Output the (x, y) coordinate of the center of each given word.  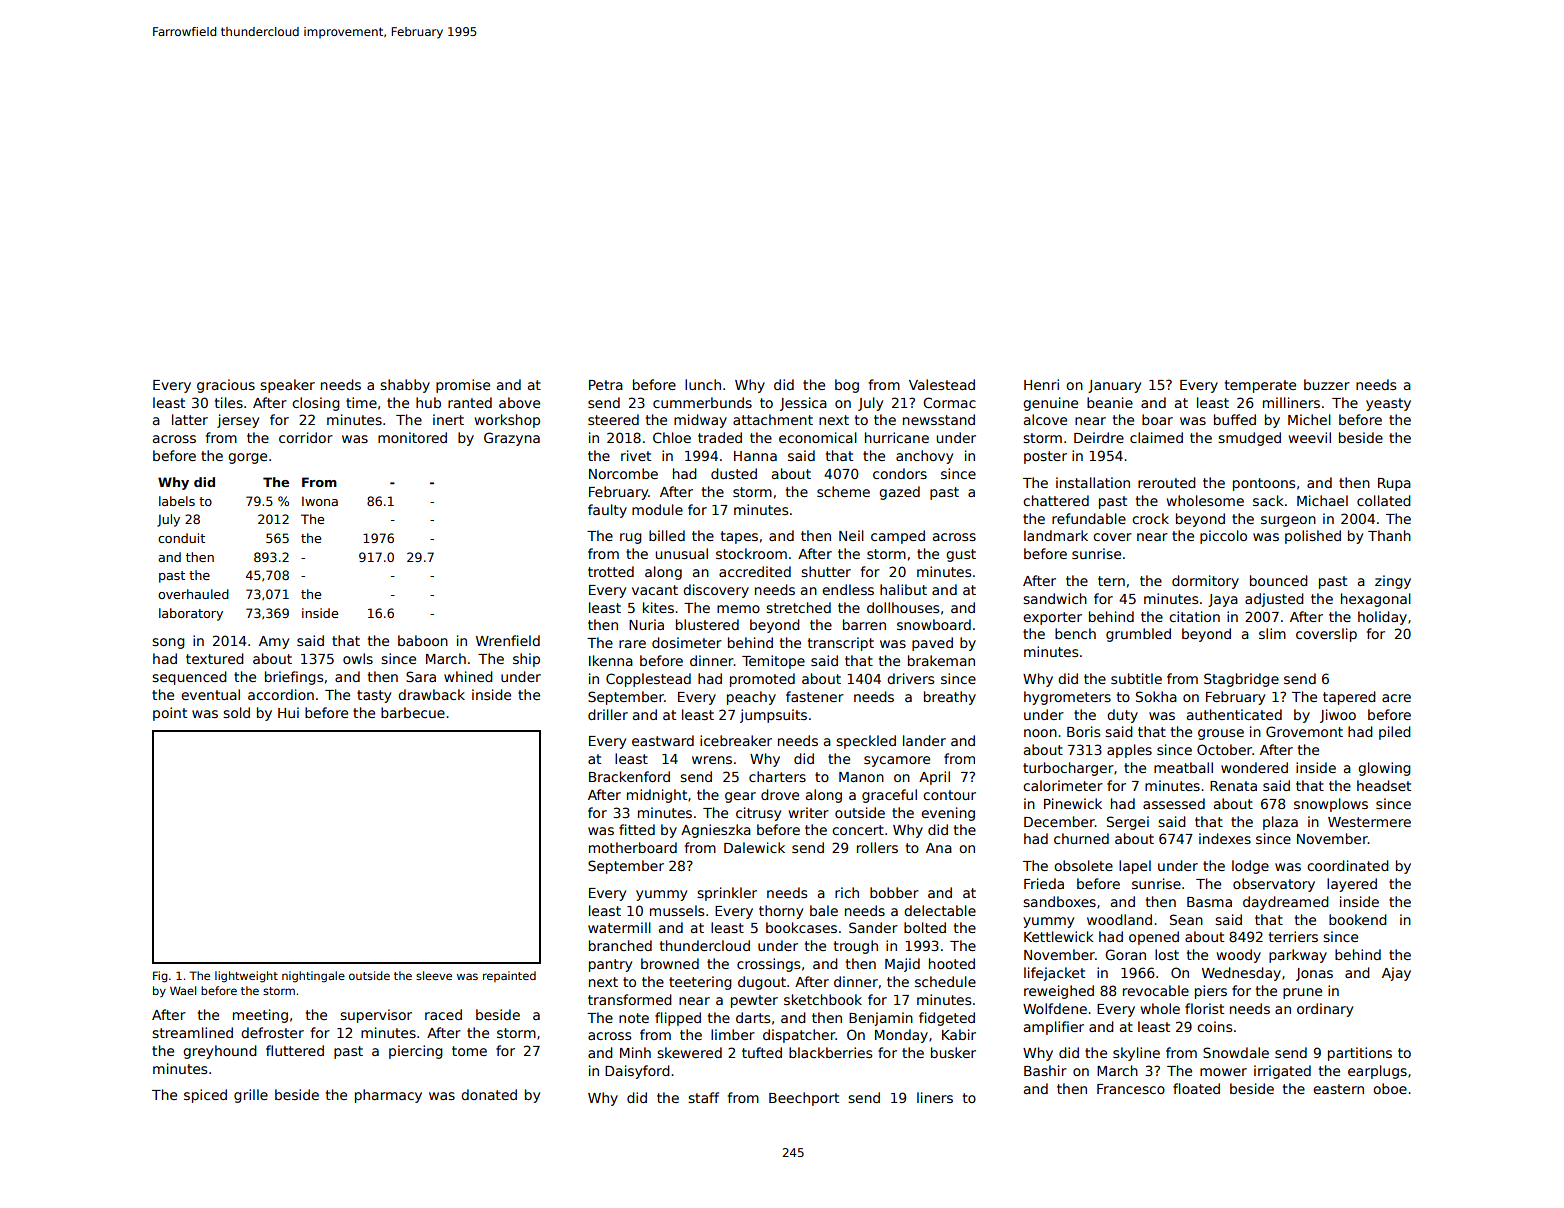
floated (1196, 1088)
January (1114, 386)
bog (847, 386)
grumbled (1138, 635)
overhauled (193, 594)
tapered (1349, 698)
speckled (866, 742)
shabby (405, 386)
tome (469, 1051)
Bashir (1045, 1070)
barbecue (413, 712)
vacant (655, 590)
